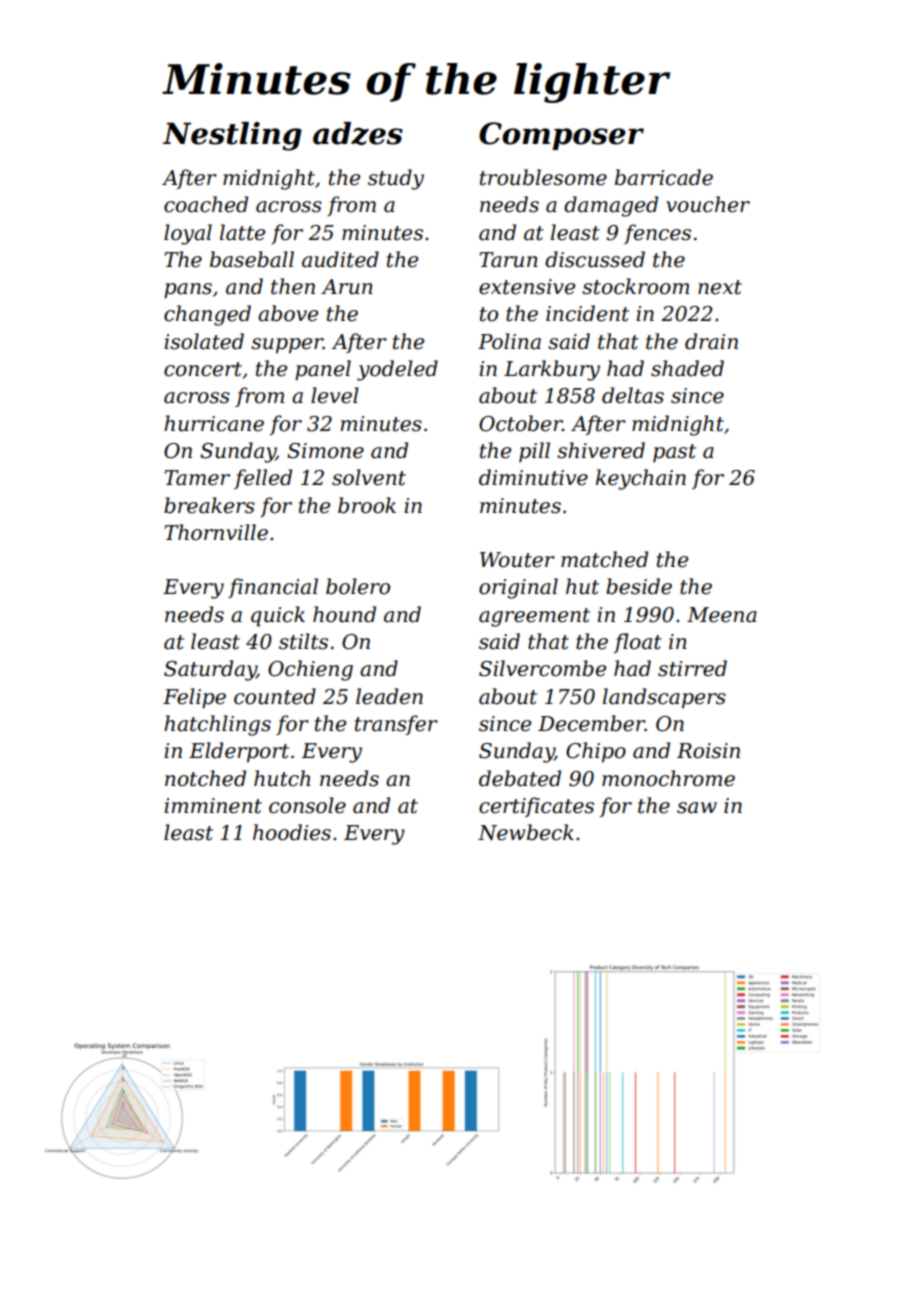 The width and height of the image is (924, 1311). What do you see at coordinates (232, 136) in the image?
I see `Nestling` at bounding box center [232, 136].
